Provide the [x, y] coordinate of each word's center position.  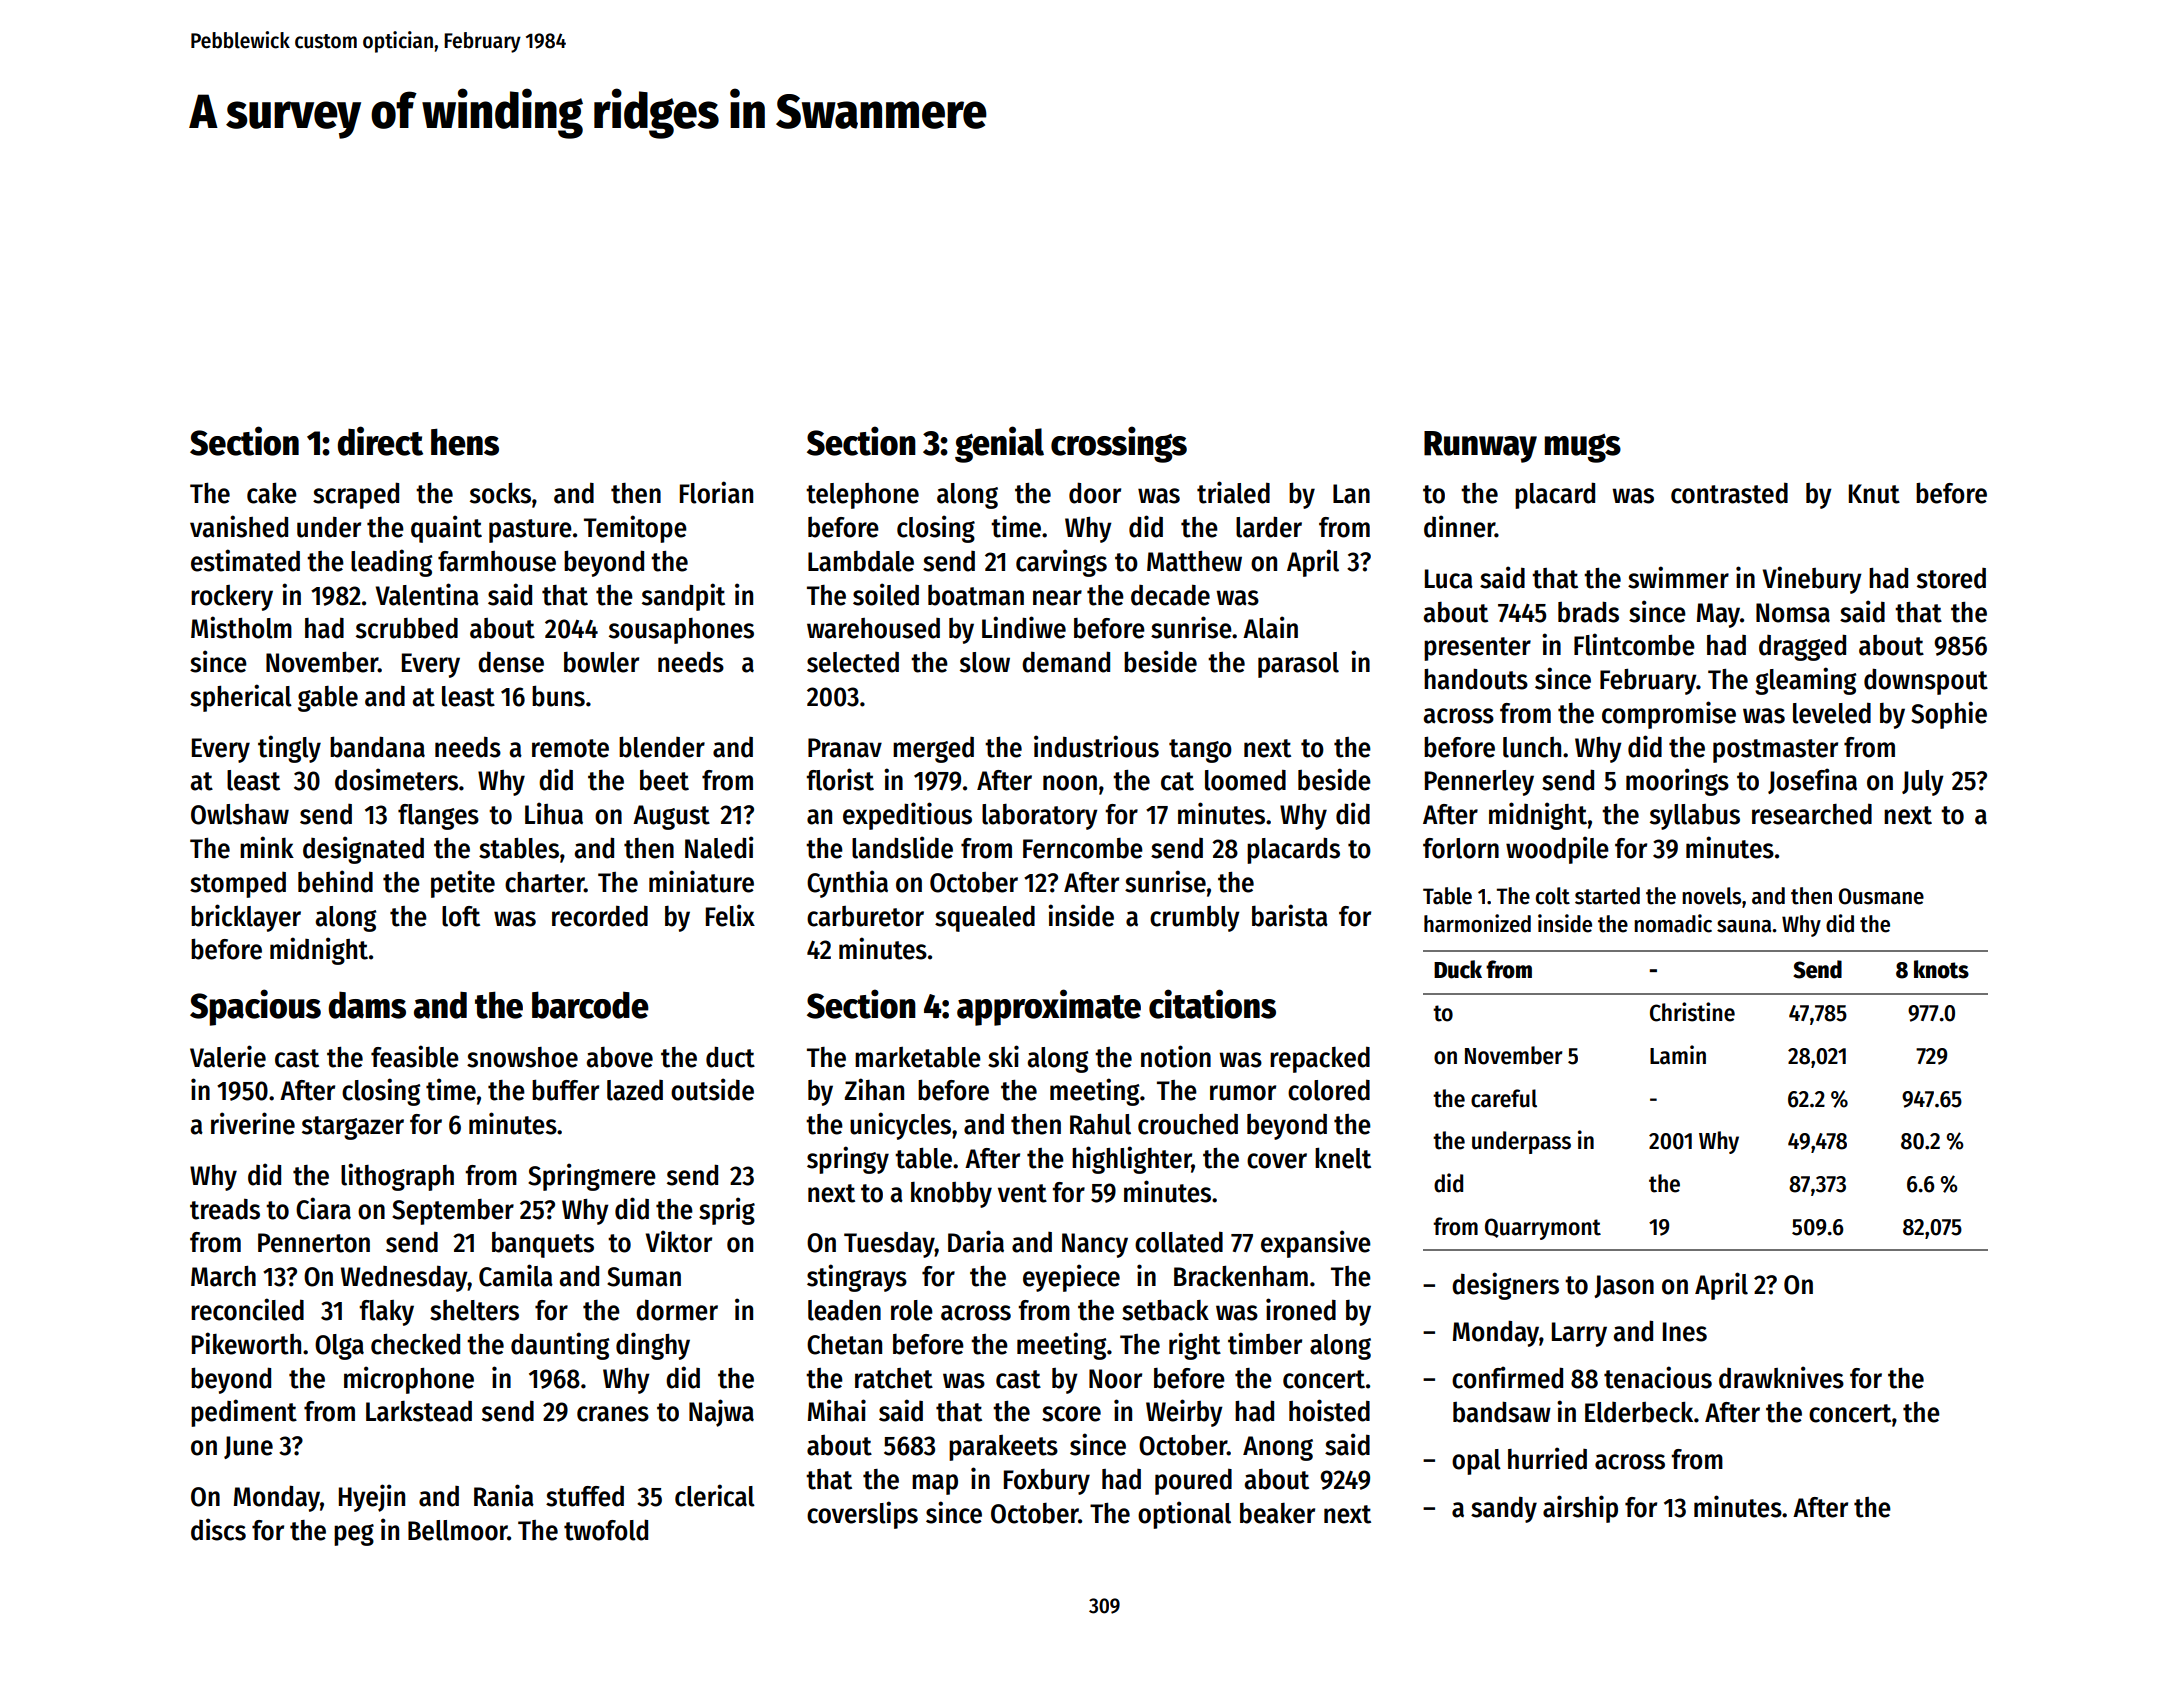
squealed [985, 918]
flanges [438, 817]
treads [225, 1209]
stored [1951, 578]
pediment [244, 1413]
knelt [1343, 1158]
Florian [716, 492]
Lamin [1678, 1055]
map [935, 1484]
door [1095, 493]
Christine [1692, 1012]
